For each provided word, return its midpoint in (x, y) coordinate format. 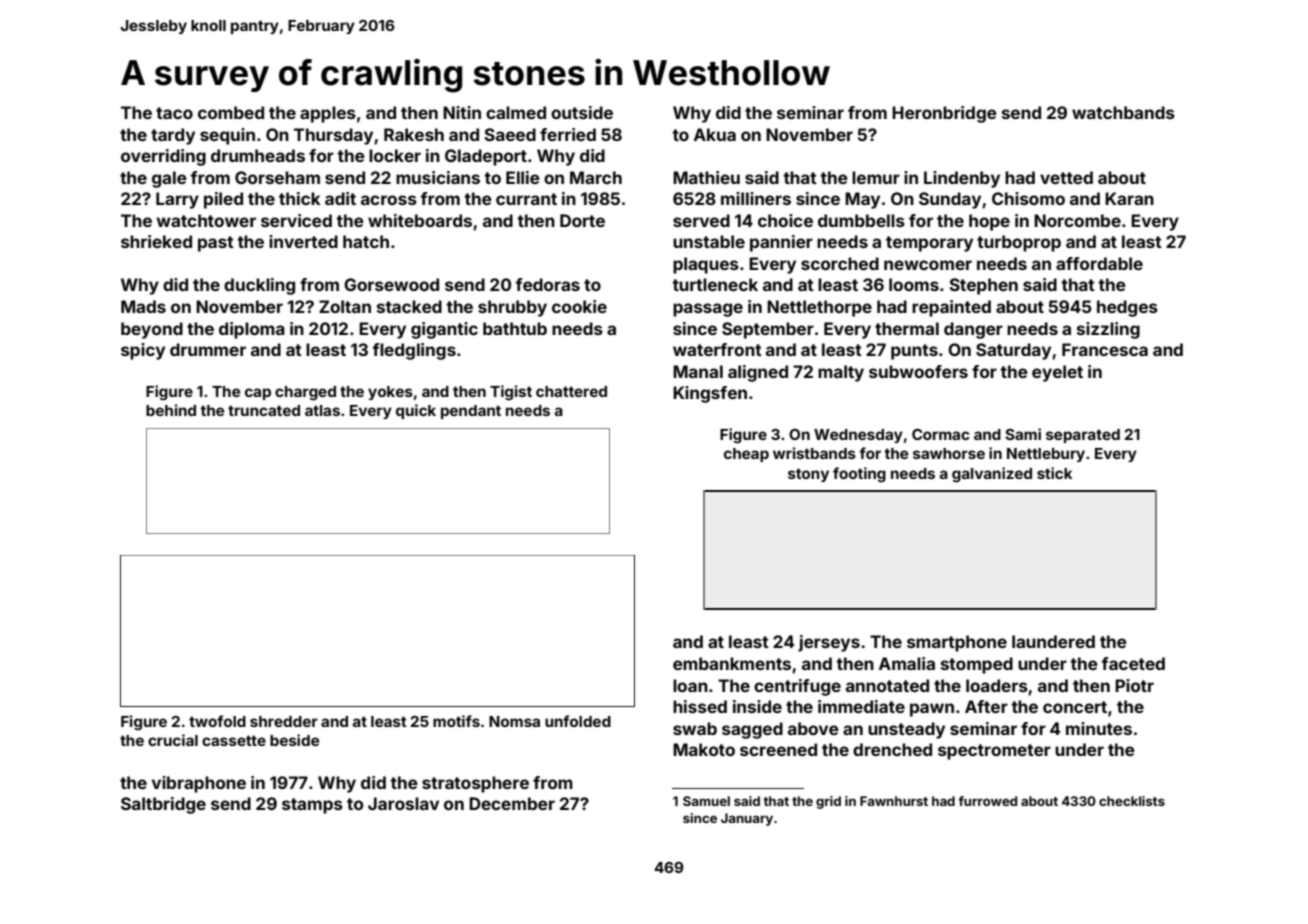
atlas (322, 410)
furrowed (987, 801)
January (747, 819)
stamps (312, 806)
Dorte (582, 220)
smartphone (957, 643)
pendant (471, 412)
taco (174, 113)
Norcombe (1077, 220)
